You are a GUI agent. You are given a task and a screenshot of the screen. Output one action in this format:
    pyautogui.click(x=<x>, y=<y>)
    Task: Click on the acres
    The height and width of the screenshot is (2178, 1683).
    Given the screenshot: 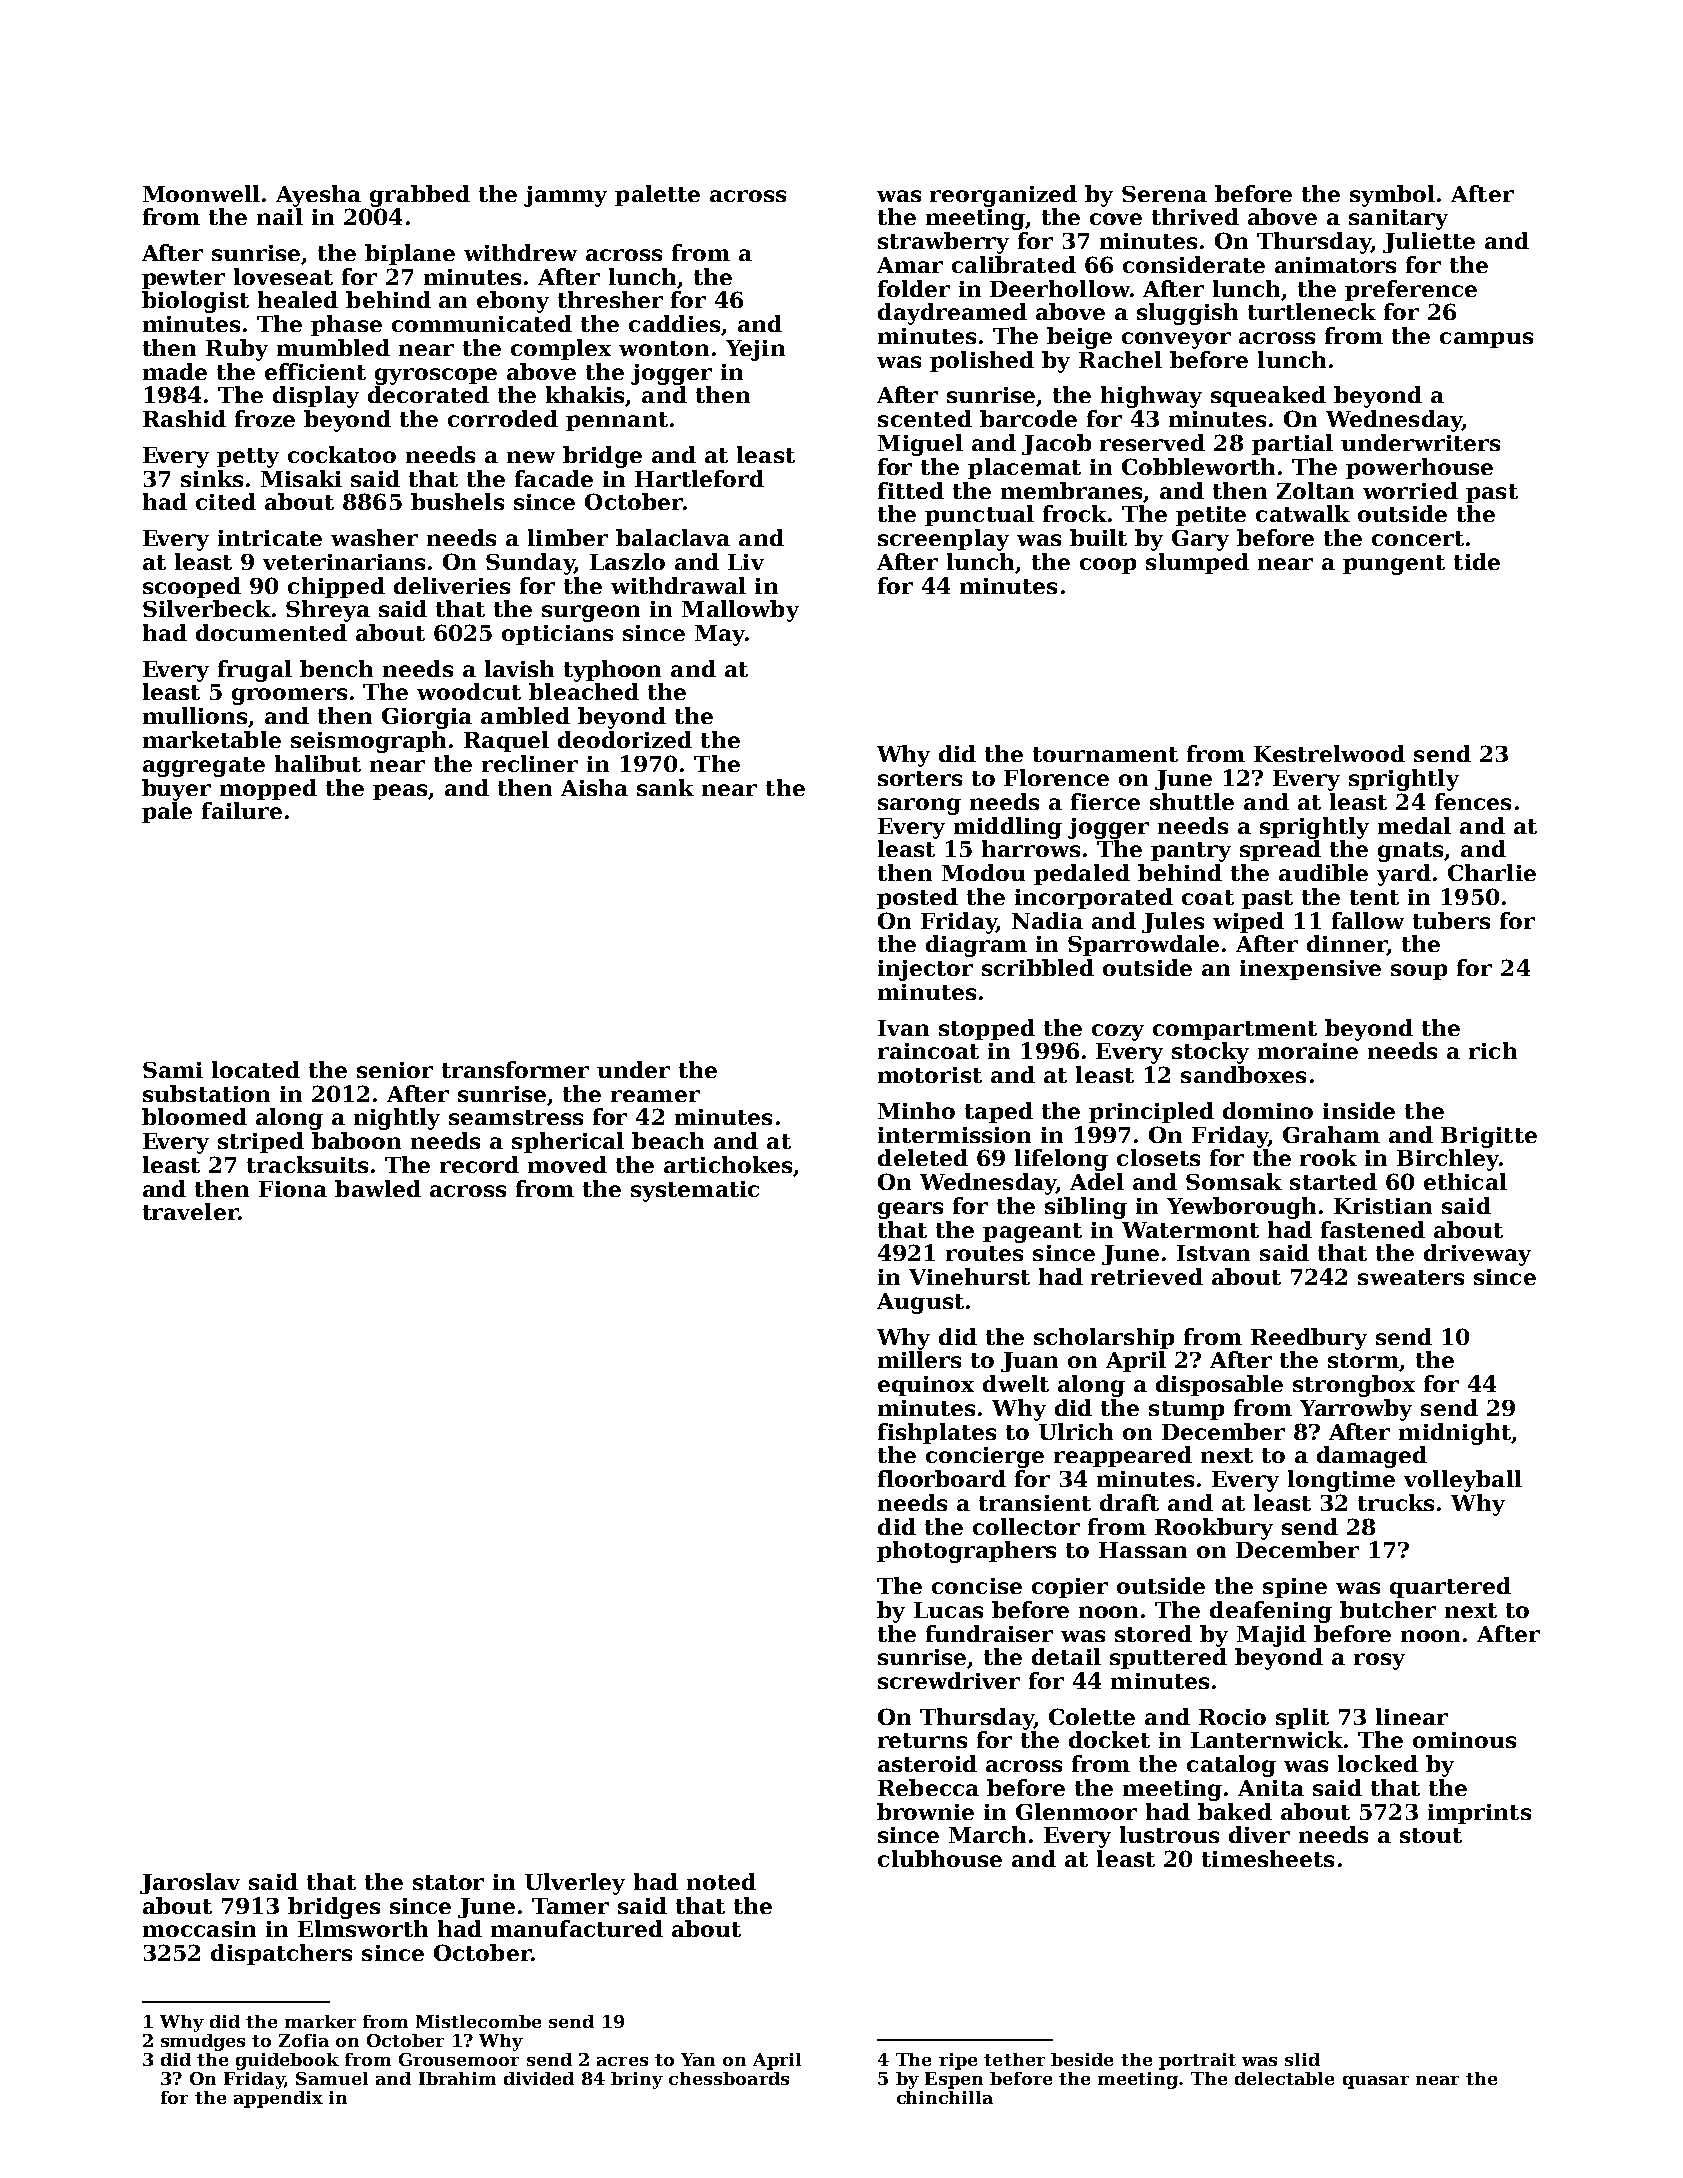 What is the action you would take?
    pyautogui.click(x=622, y=2061)
